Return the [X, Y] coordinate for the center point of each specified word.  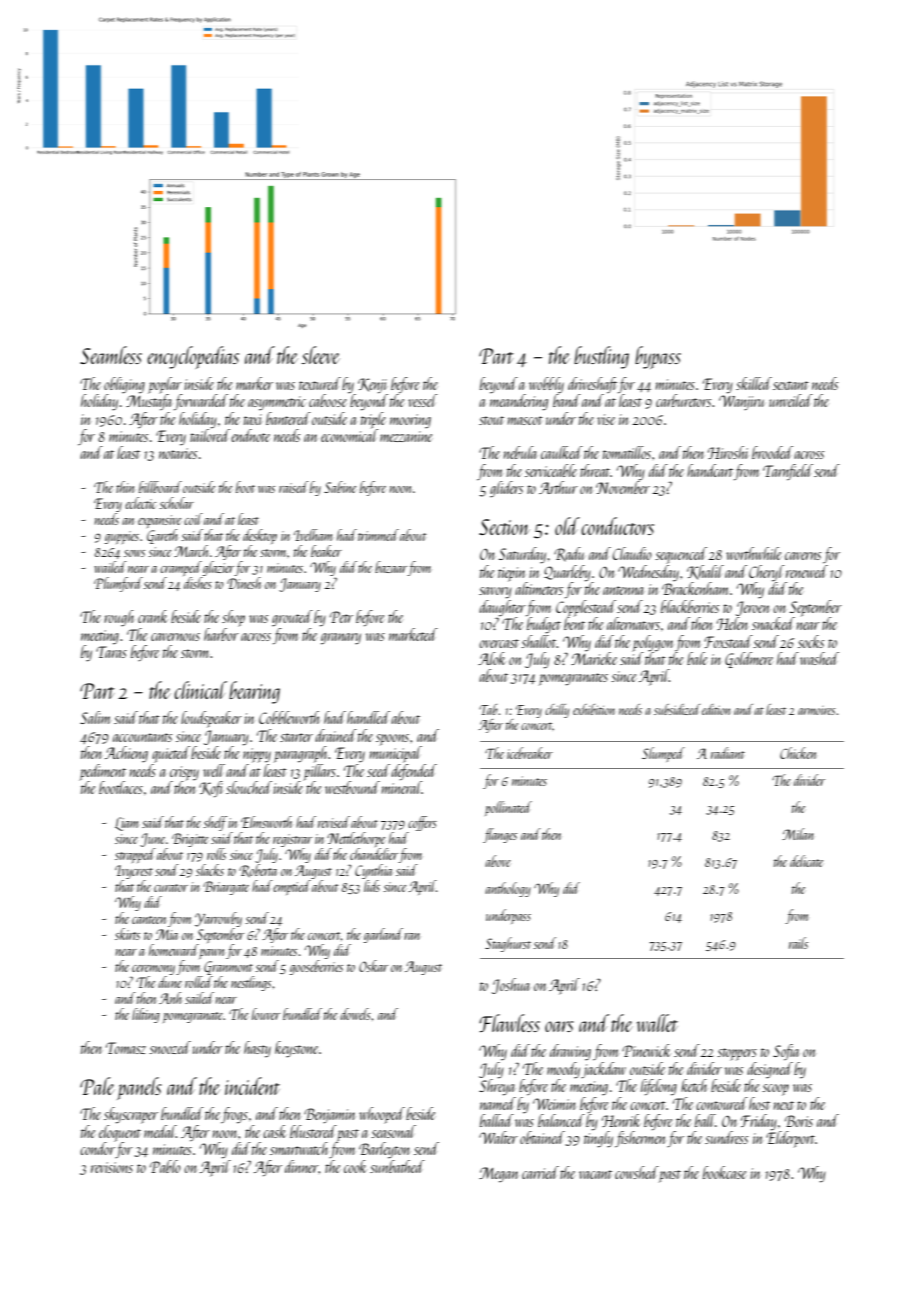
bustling [601, 357]
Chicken [798, 753]
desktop [260, 536]
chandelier [374, 854]
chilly [557, 711]
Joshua [510, 986]
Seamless [111, 355]
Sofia [786, 1052]
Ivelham [313, 535]
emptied [292, 887]
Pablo [165, 1166]
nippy [257, 755]
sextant [791, 385]
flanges [500, 835]
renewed [807, 571]
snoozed [170, 1047]
